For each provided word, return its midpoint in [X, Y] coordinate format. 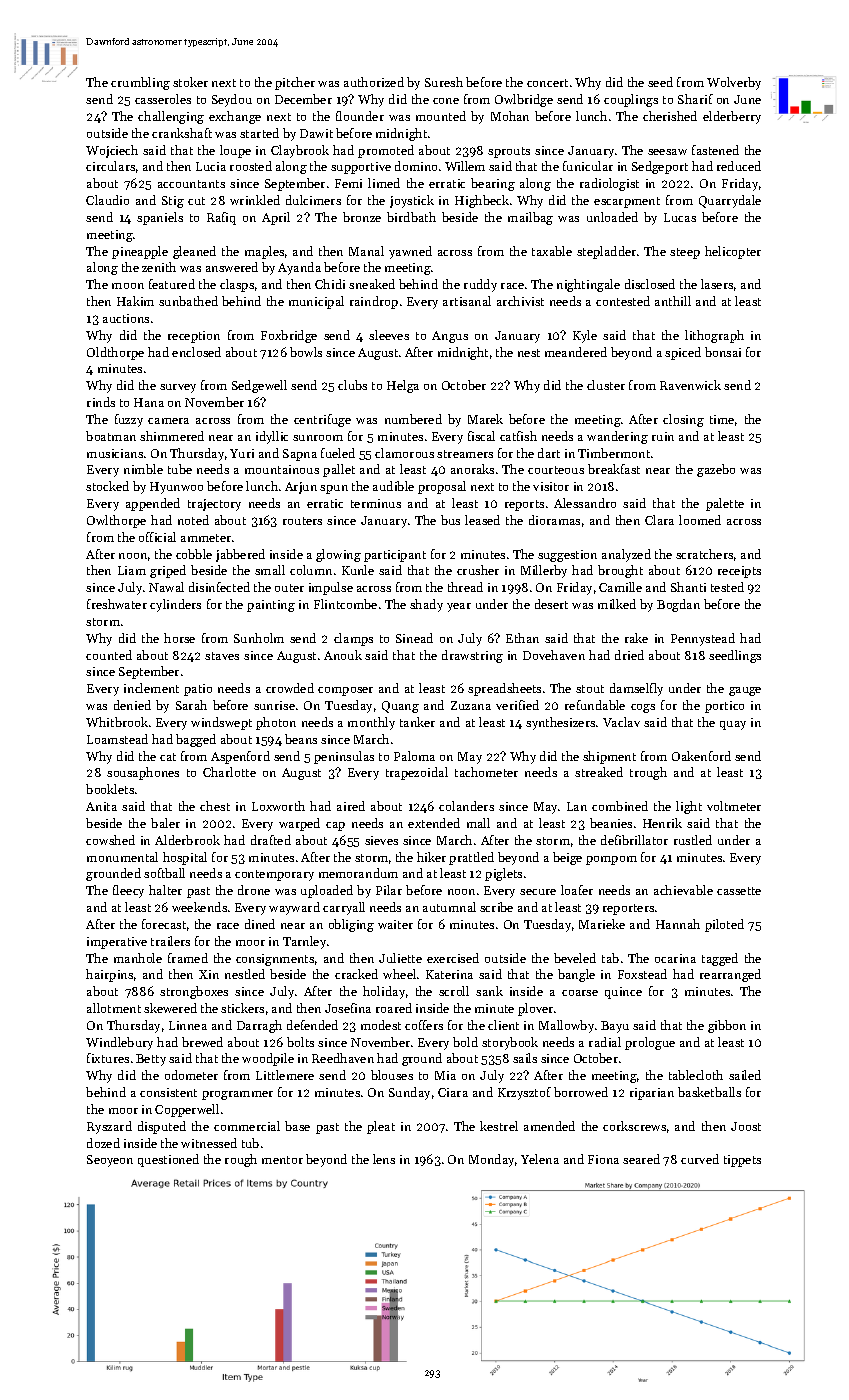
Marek [485, 419]
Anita [101, 806]
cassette [739, 891]
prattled [471, 858]
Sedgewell [259, 386]
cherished [670, 116]
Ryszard [109, 1127]
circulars [110, 166]
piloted [724, 925]
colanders [466, 806]
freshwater [117, 604]
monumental [122, 857]
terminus [376, 503]
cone [446, 101]
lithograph [714, 336]
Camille [620, 587]
